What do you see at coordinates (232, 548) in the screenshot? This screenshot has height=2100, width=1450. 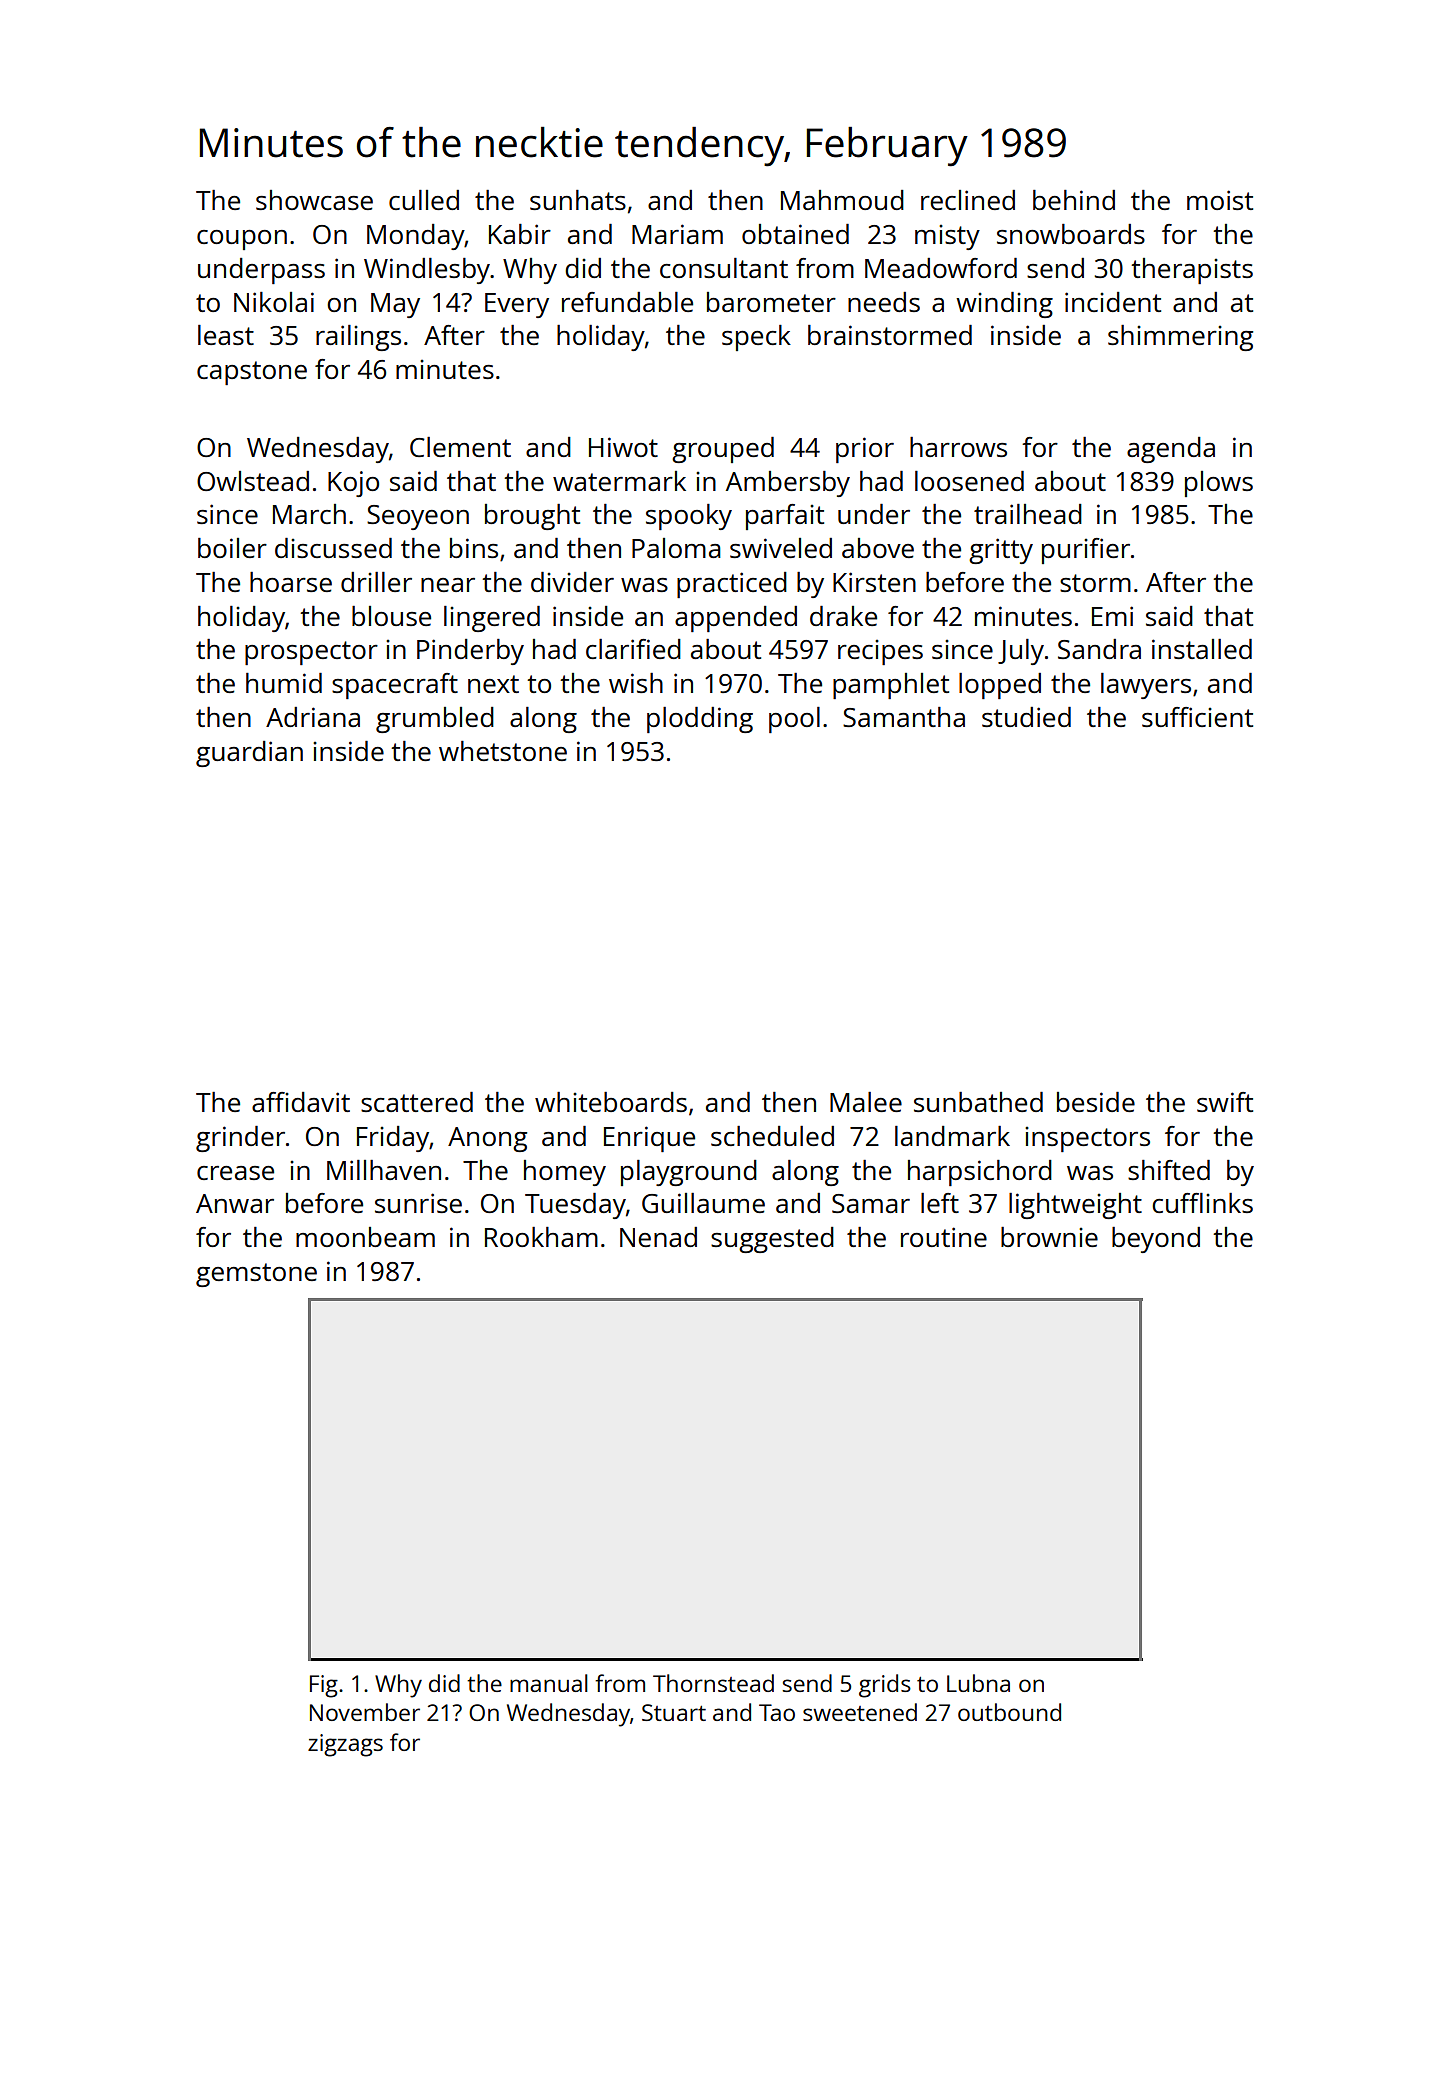 I see `boiler` at bounding box center [232, 548].
